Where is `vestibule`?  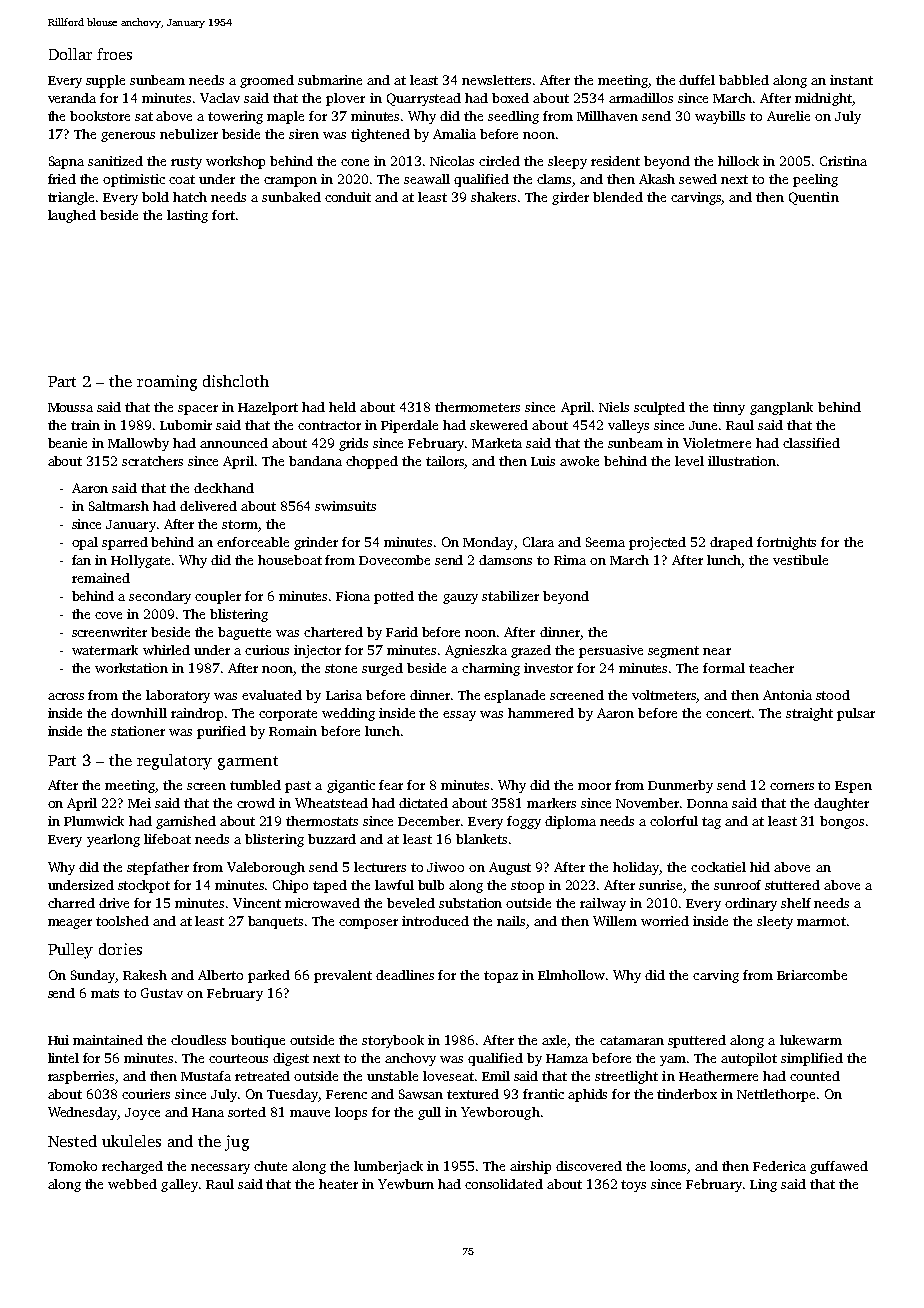
vestibule is located at coordinates (800, 560).
